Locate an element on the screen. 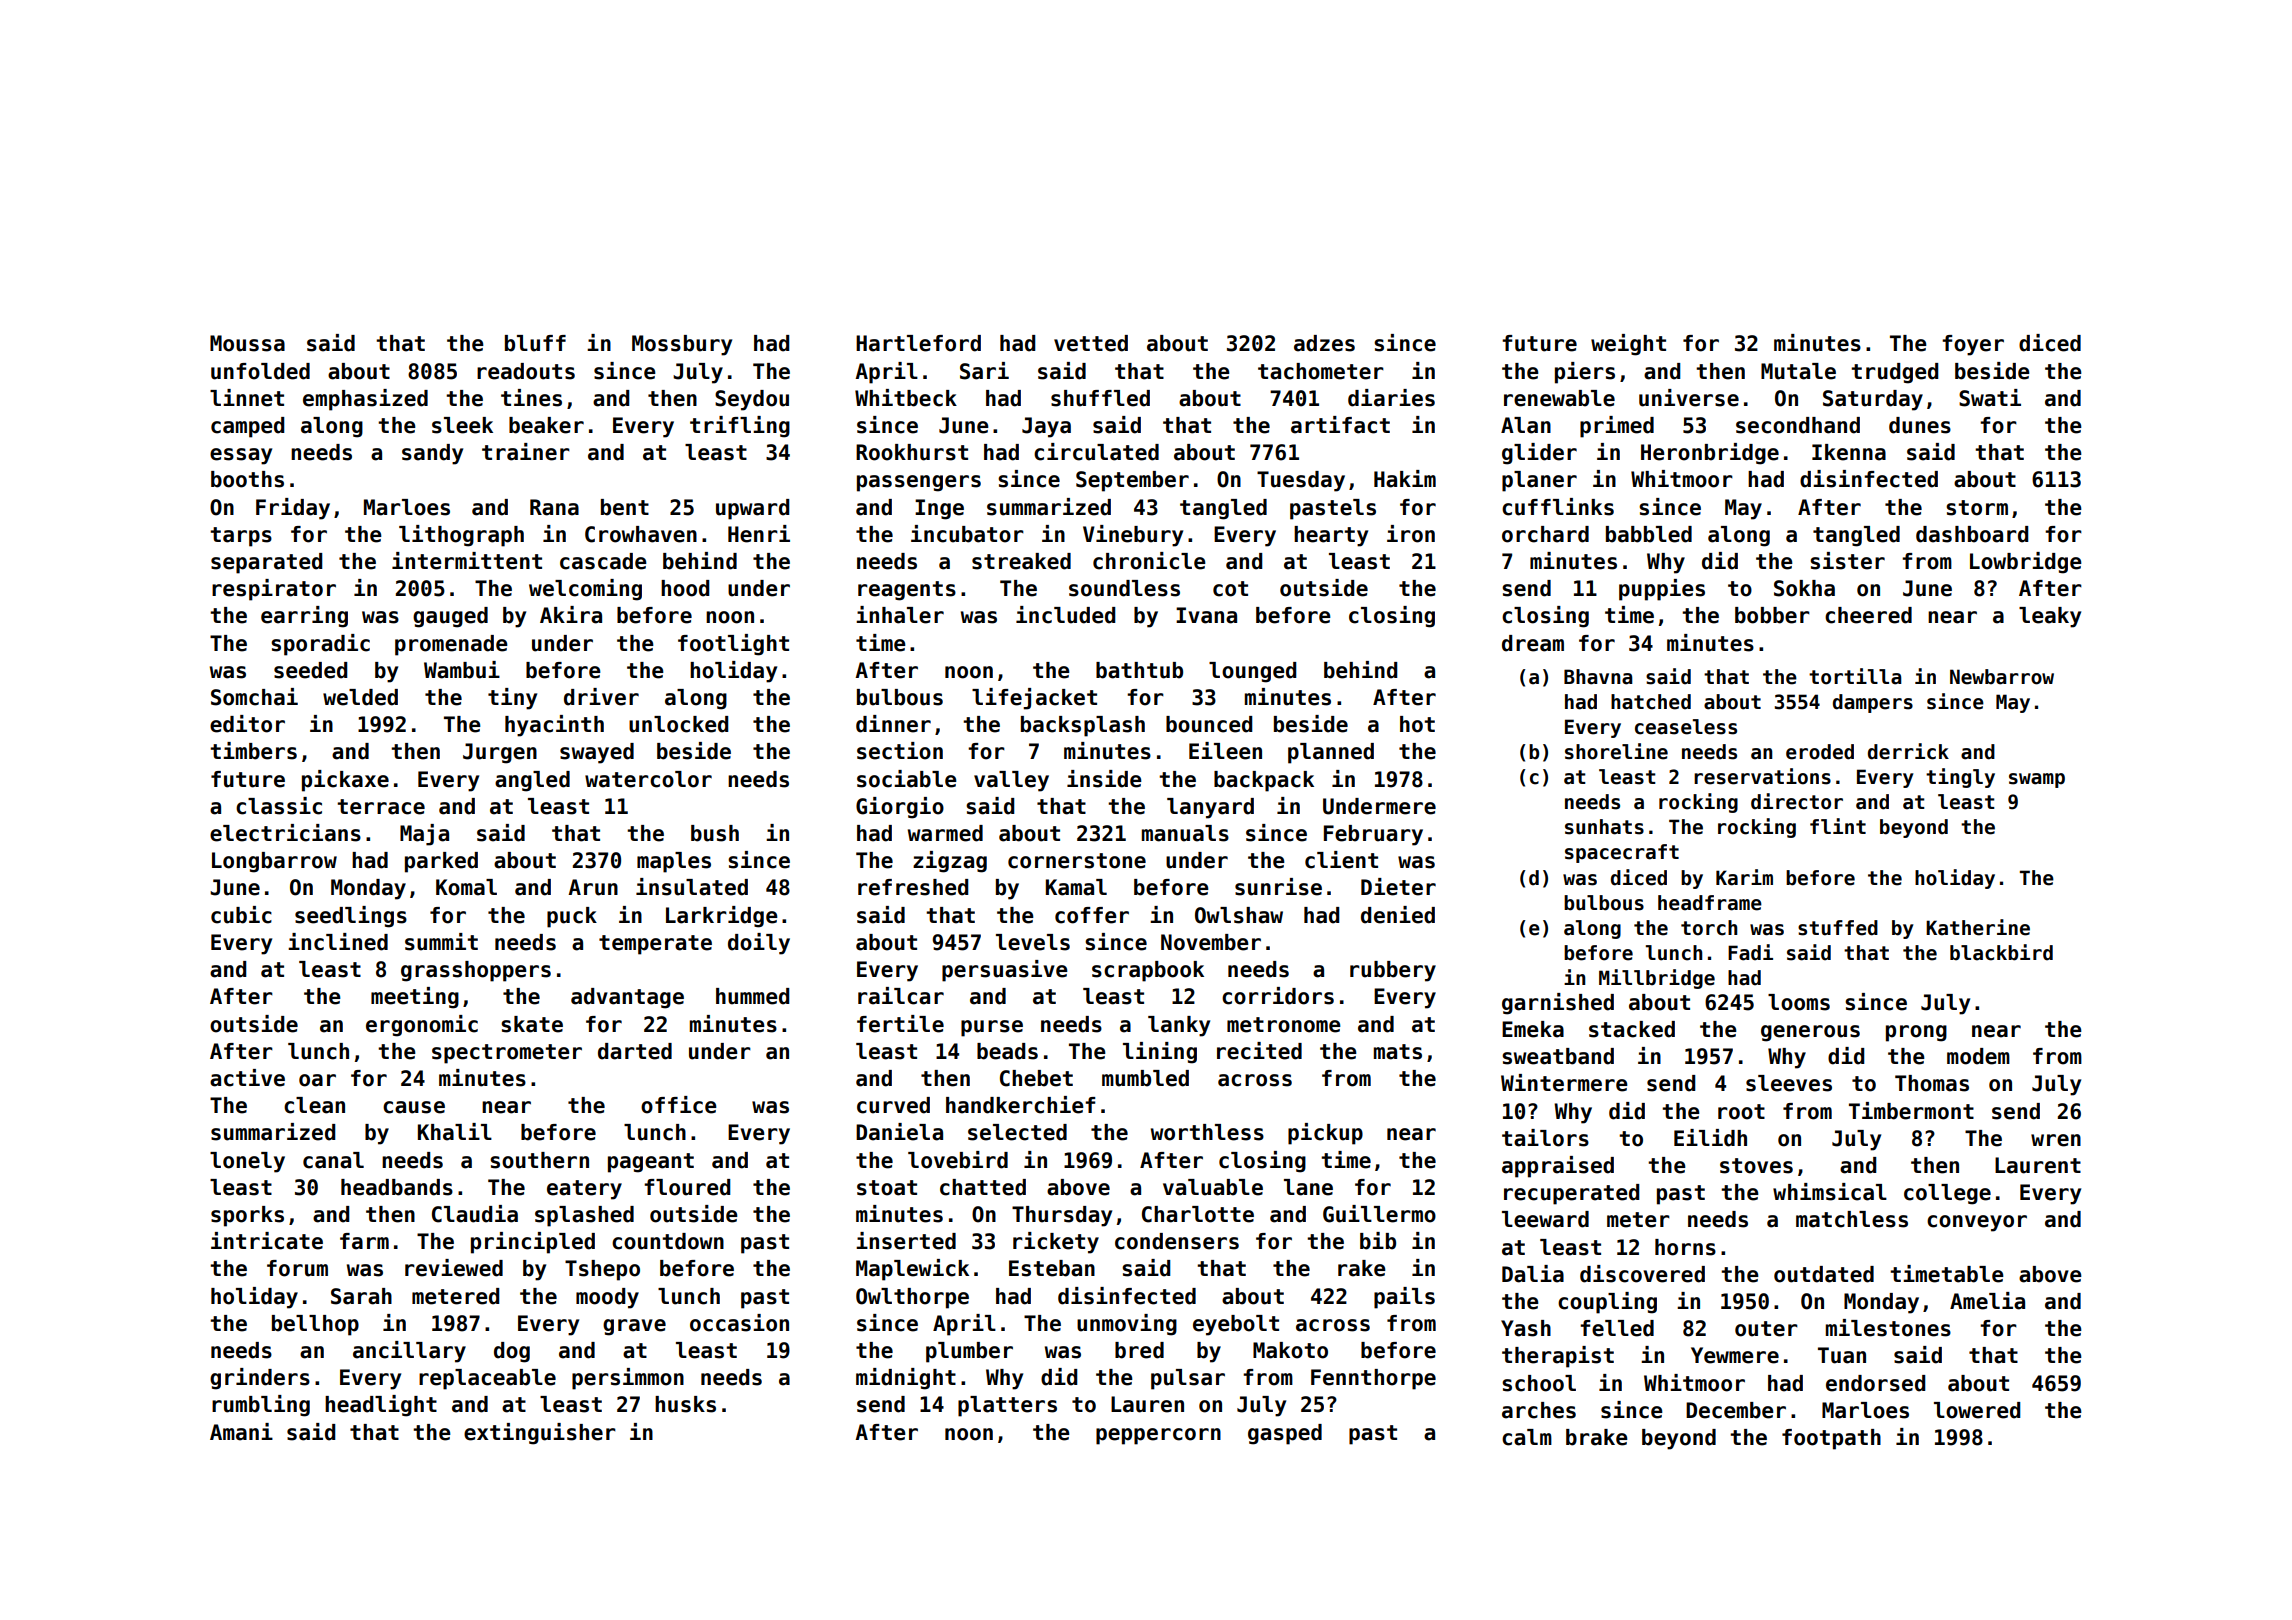 Image resolution: width=2292 pixels, height=1620 pixels. iron is located at coordinates (1411, 534).
